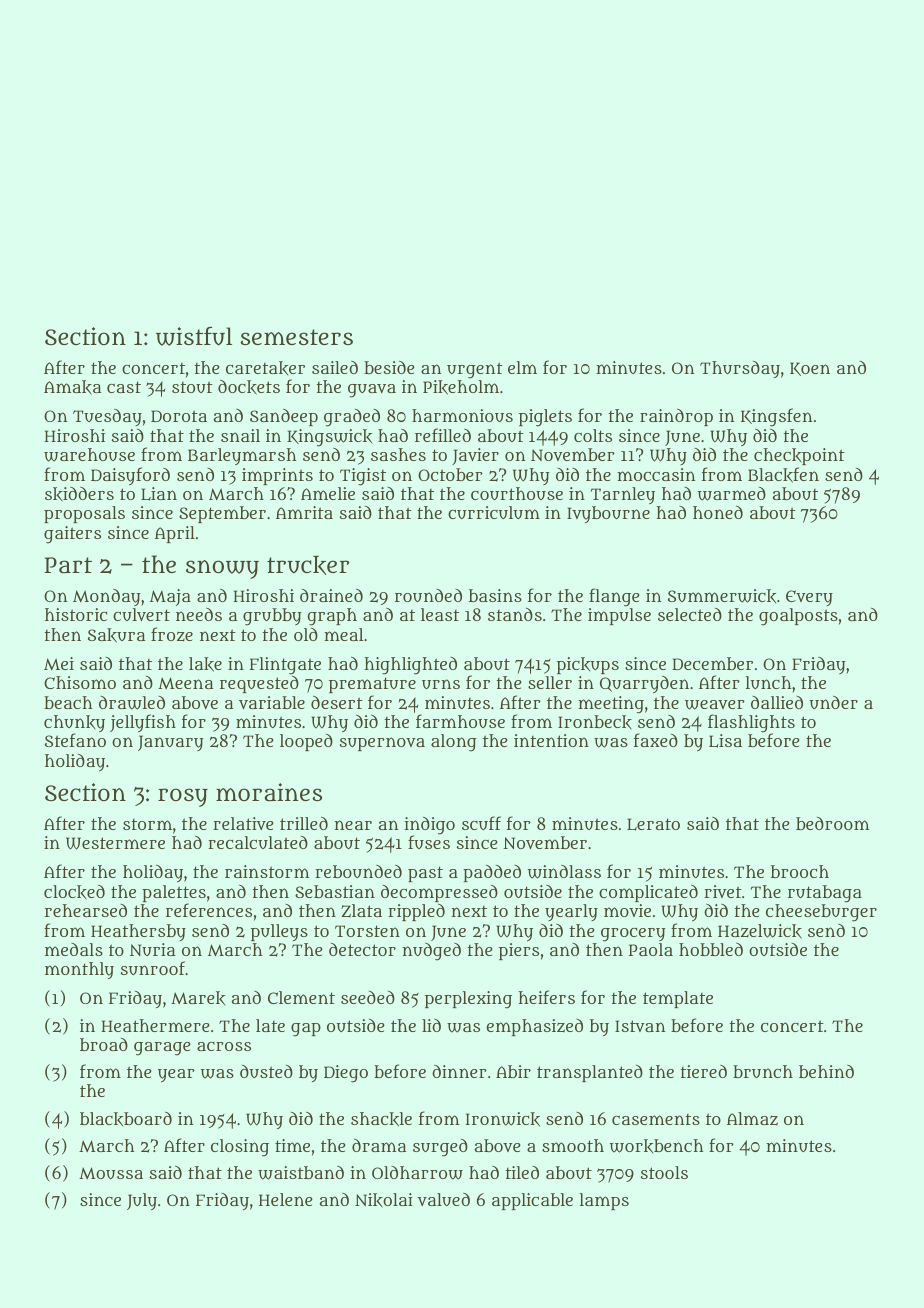 Image resolution: width=924 pixels, height=1308 pixels. What do you see at coordinates (111, 1173) in the document?
I see `Moussa` at bounding box center [111, 1173].
